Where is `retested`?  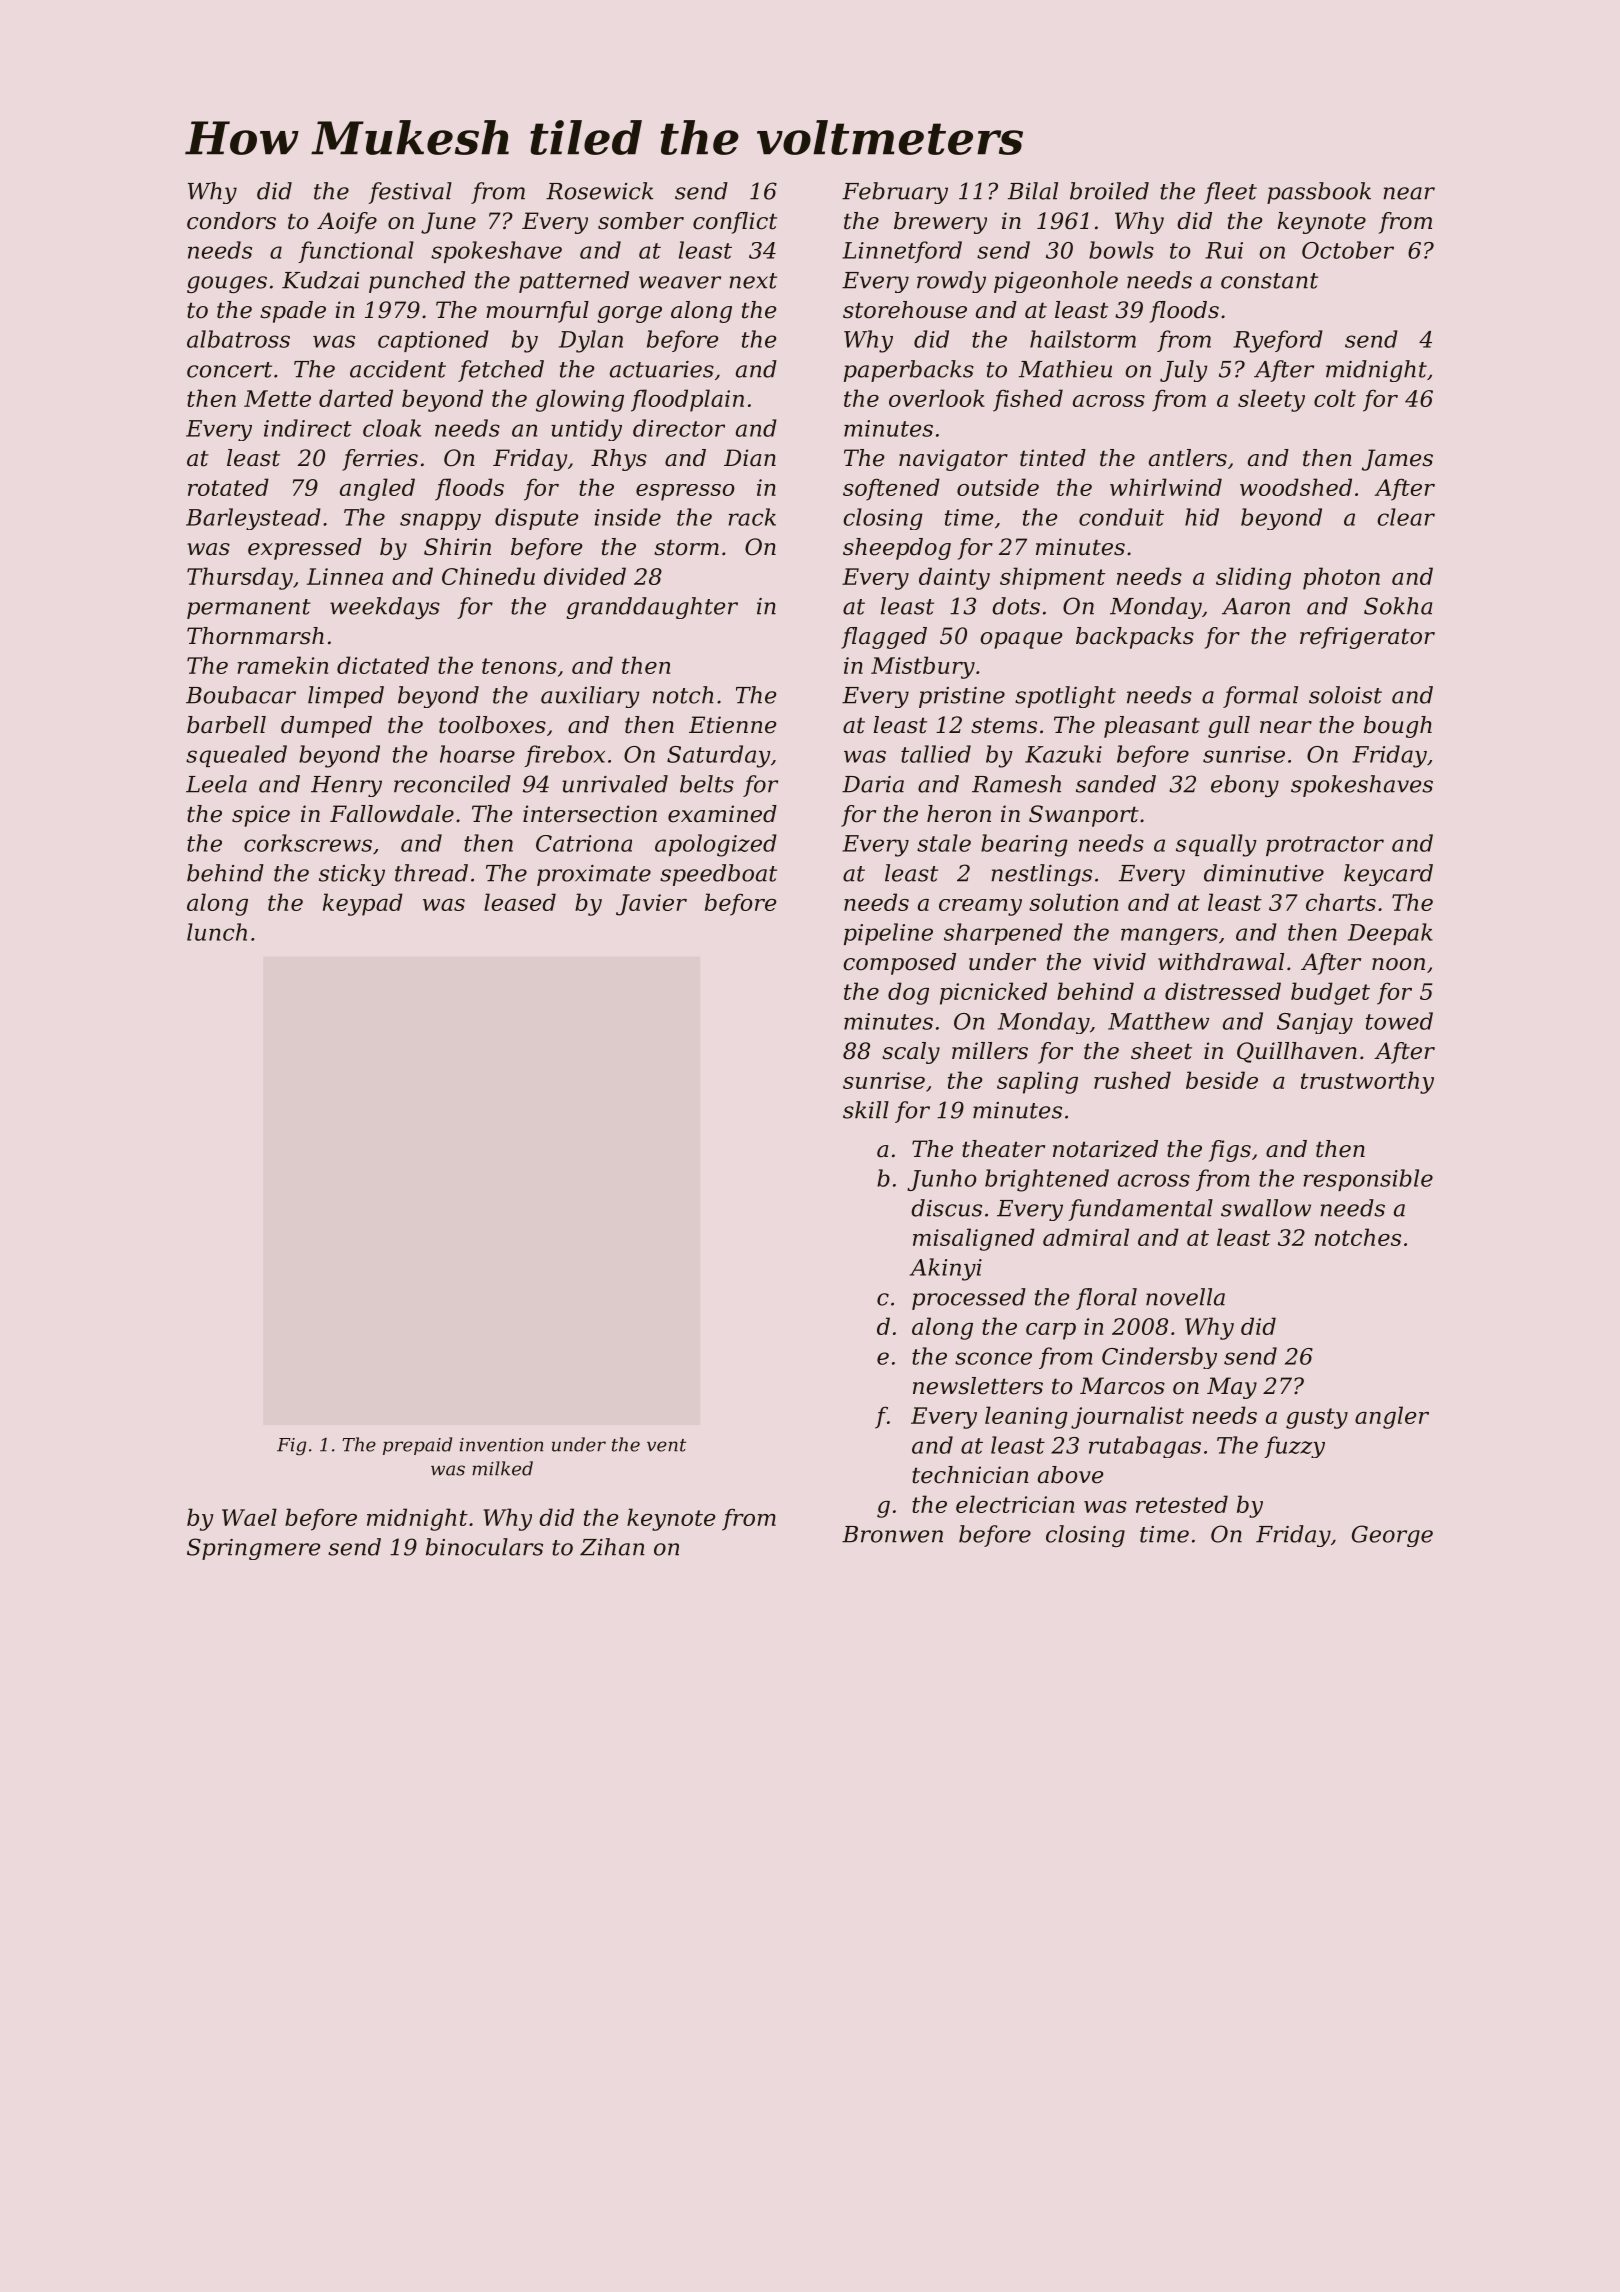 retested is located at coordinates (1182, 1504).
